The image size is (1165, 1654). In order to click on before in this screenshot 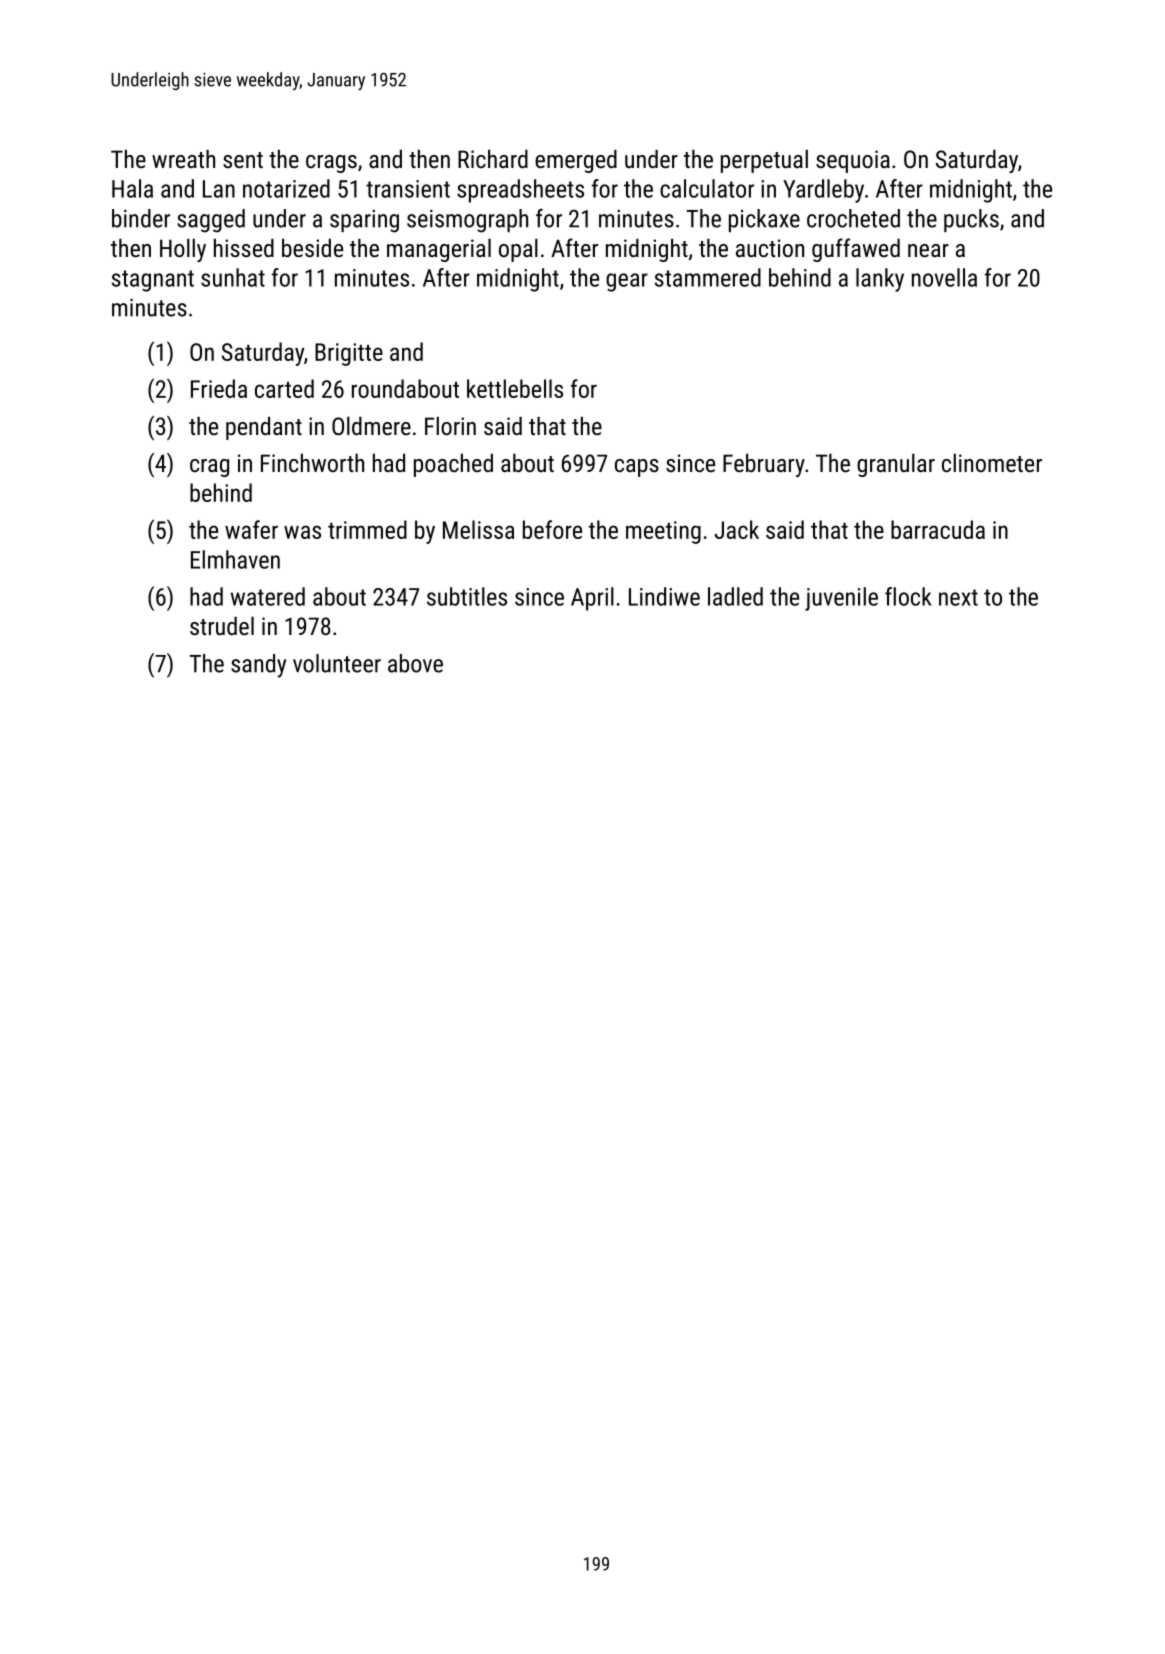, I will do `click(552, 529)`.
